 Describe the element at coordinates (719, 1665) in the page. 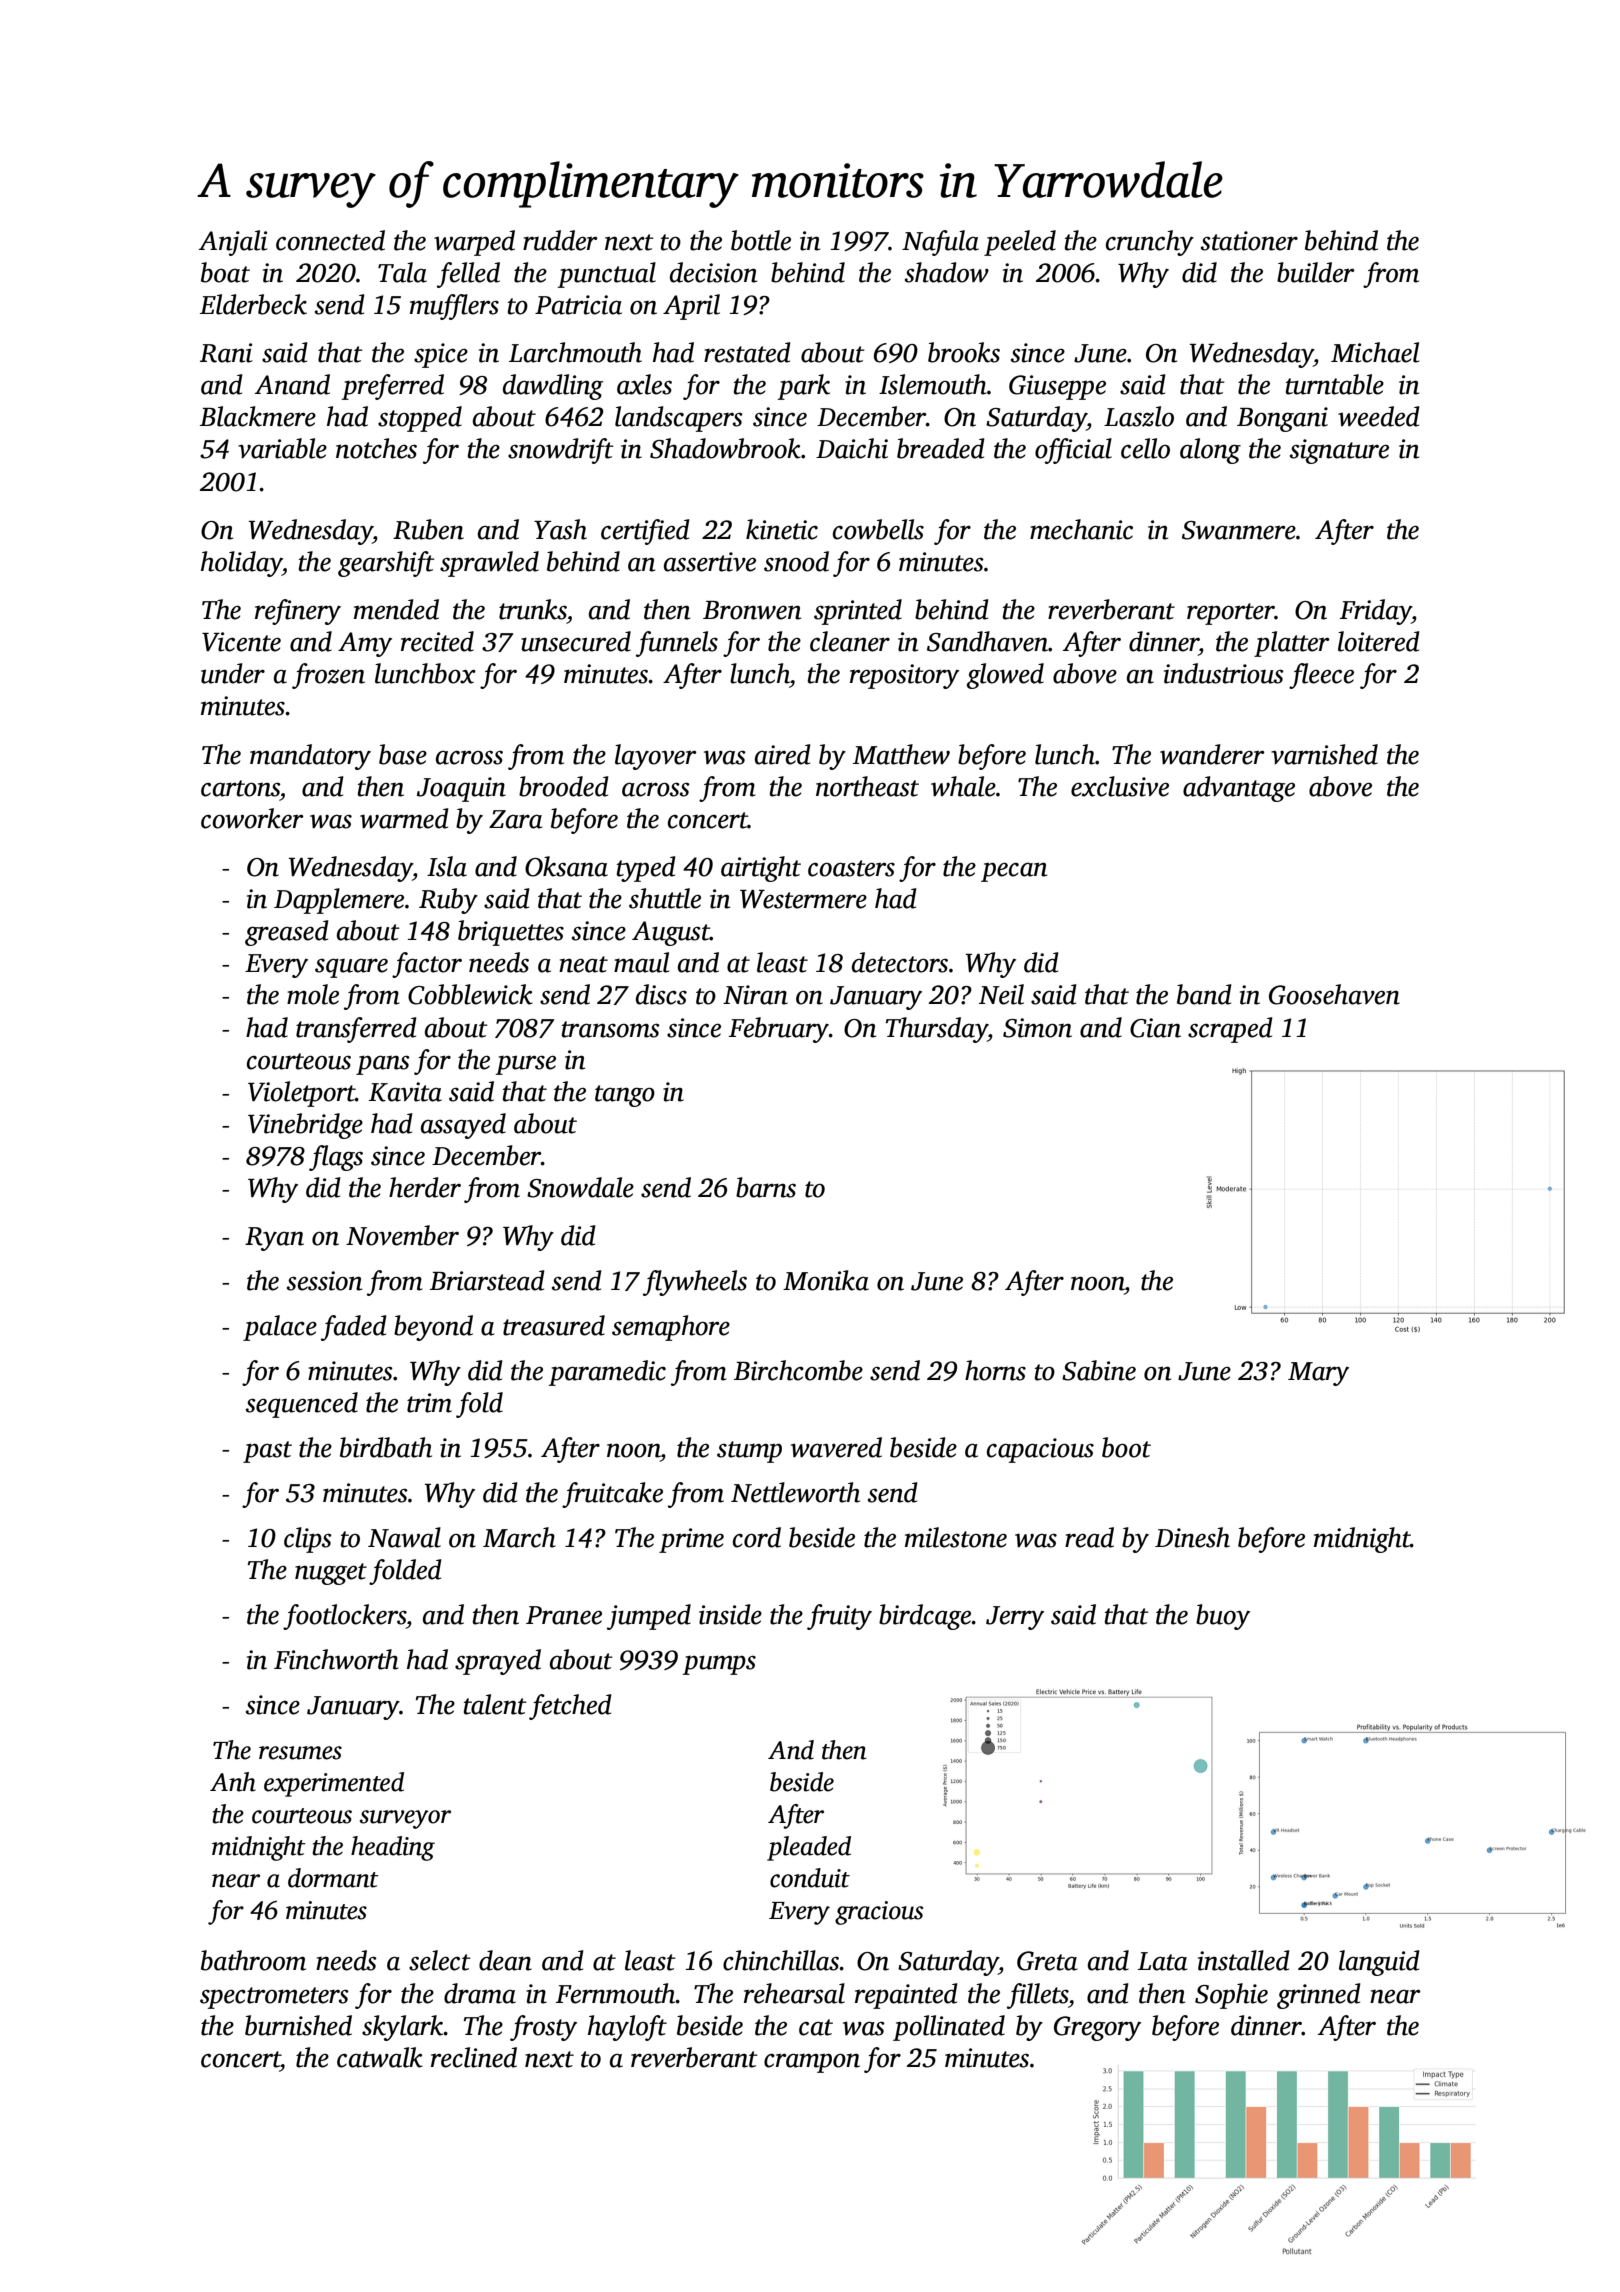

I see `pumps` at that location.
